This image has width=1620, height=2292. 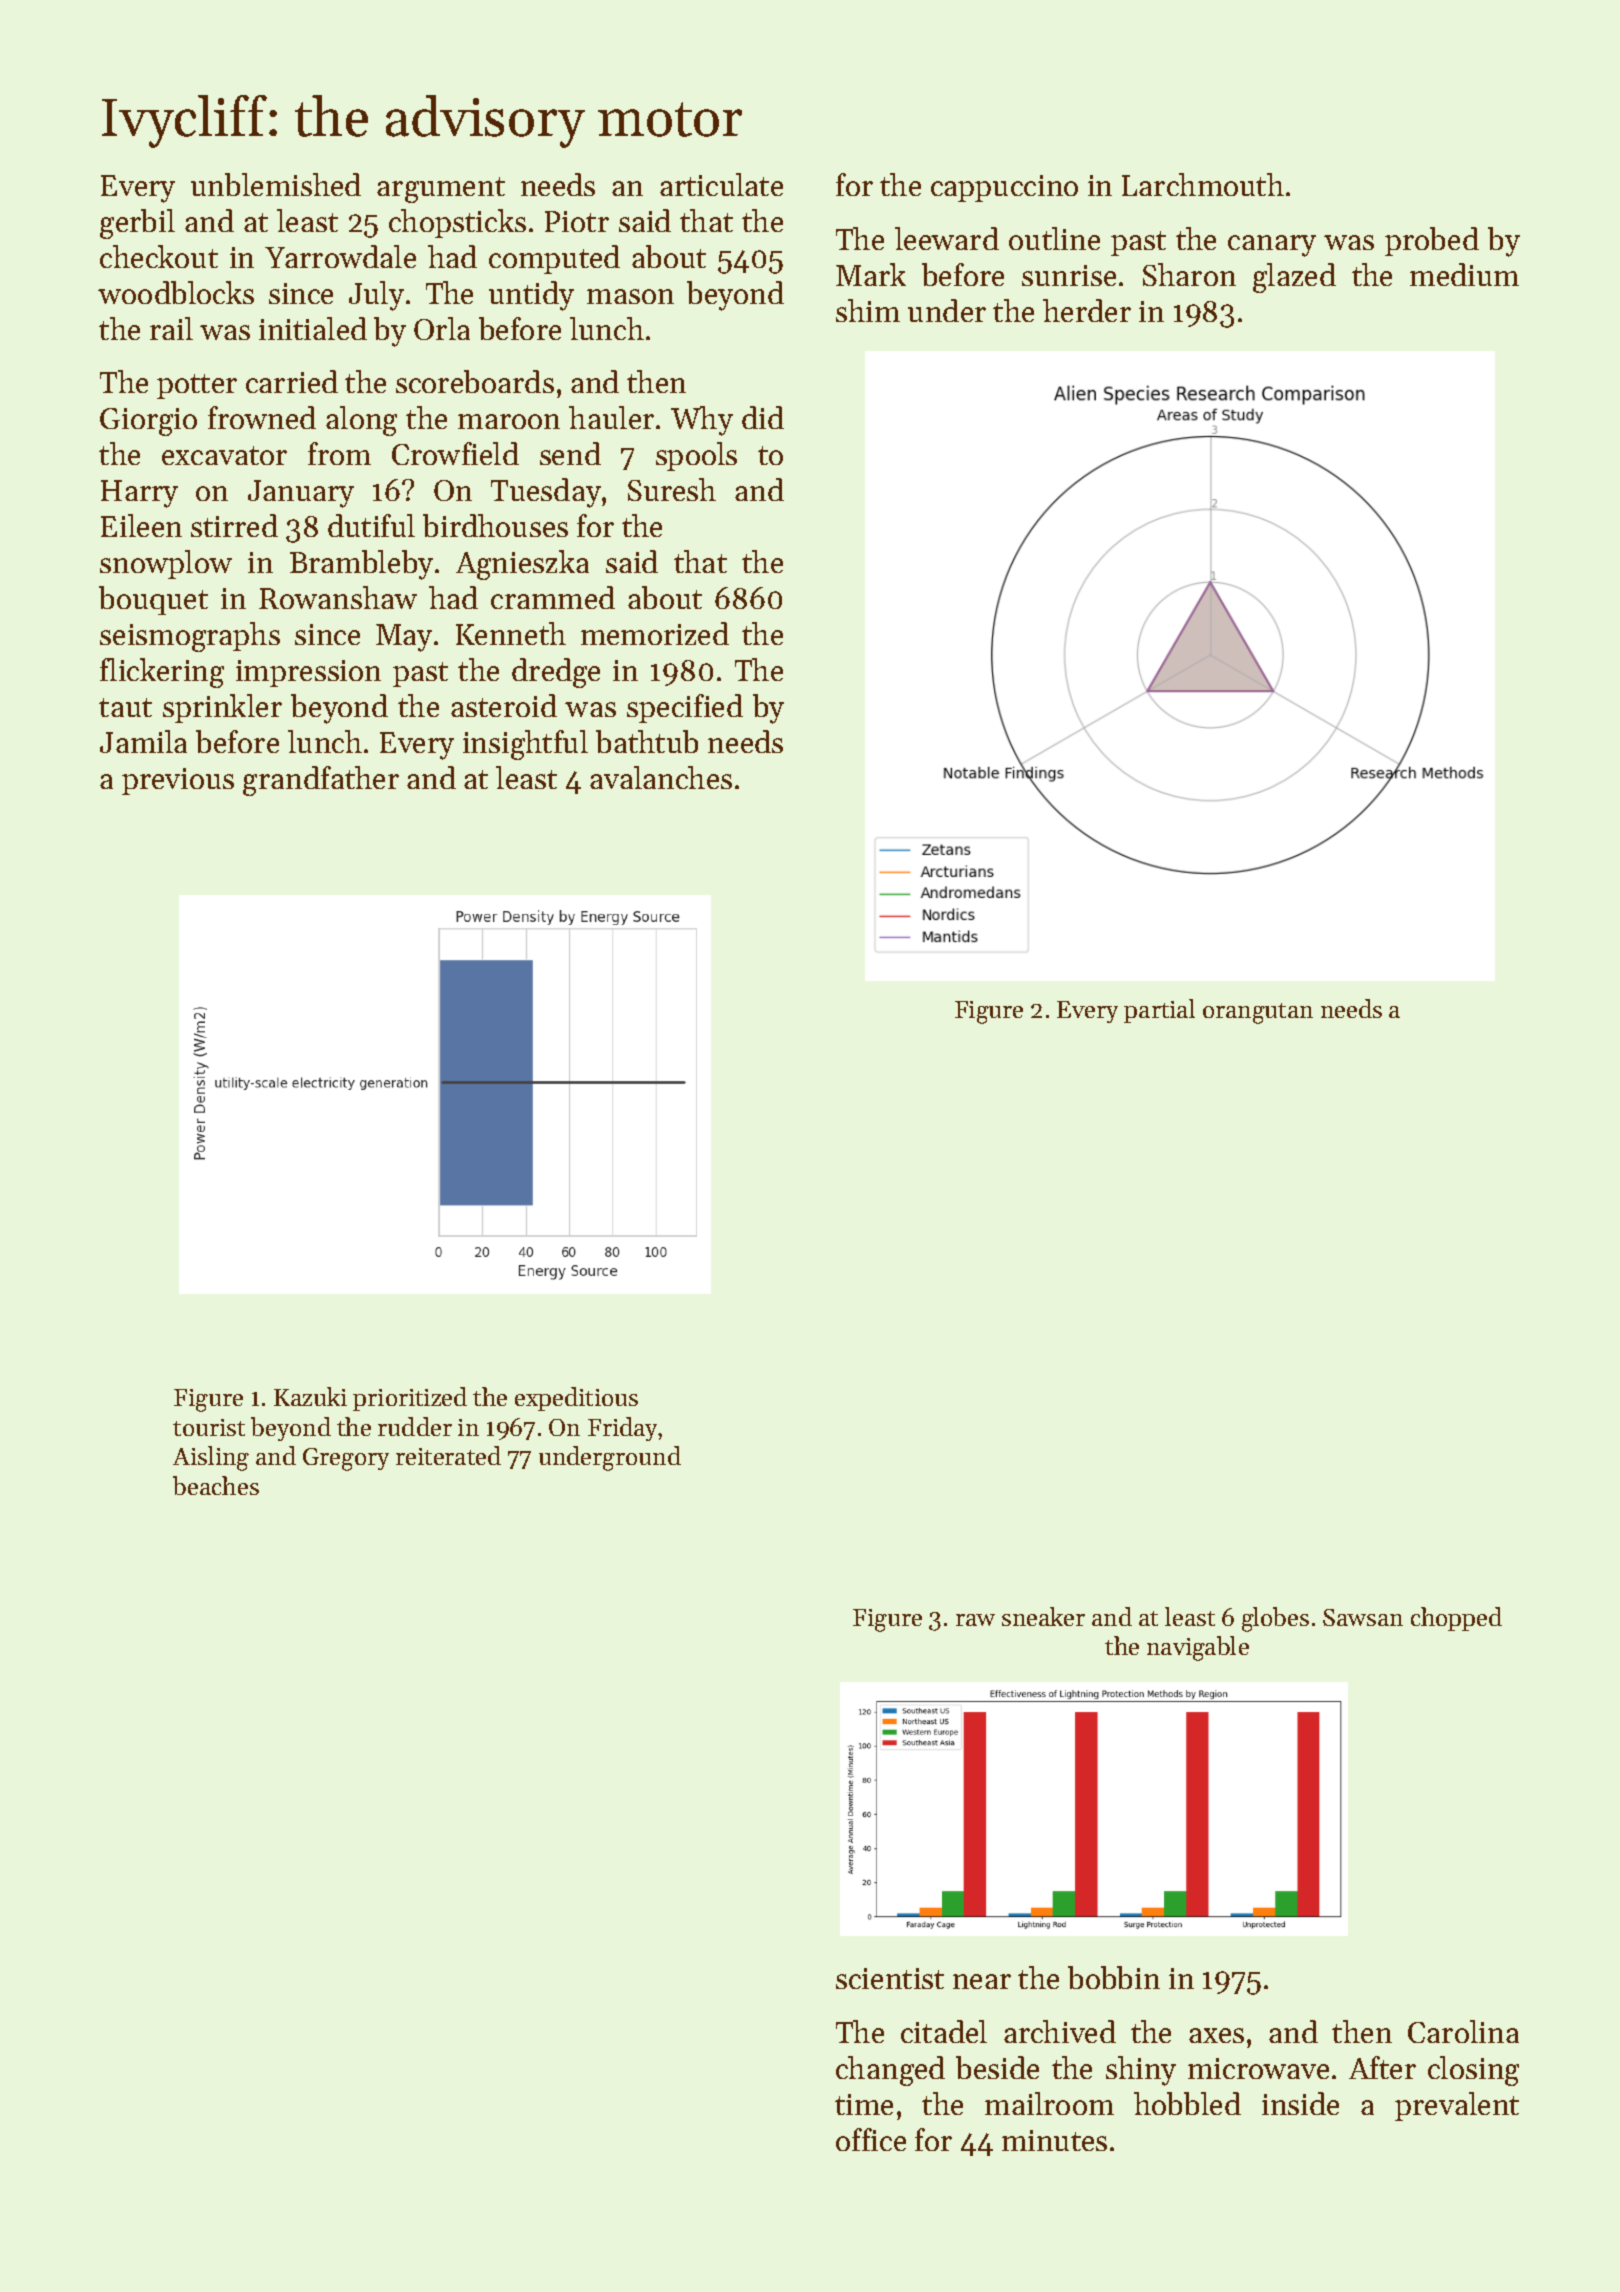 I want to click on argument, so click(x=441, y=190).
